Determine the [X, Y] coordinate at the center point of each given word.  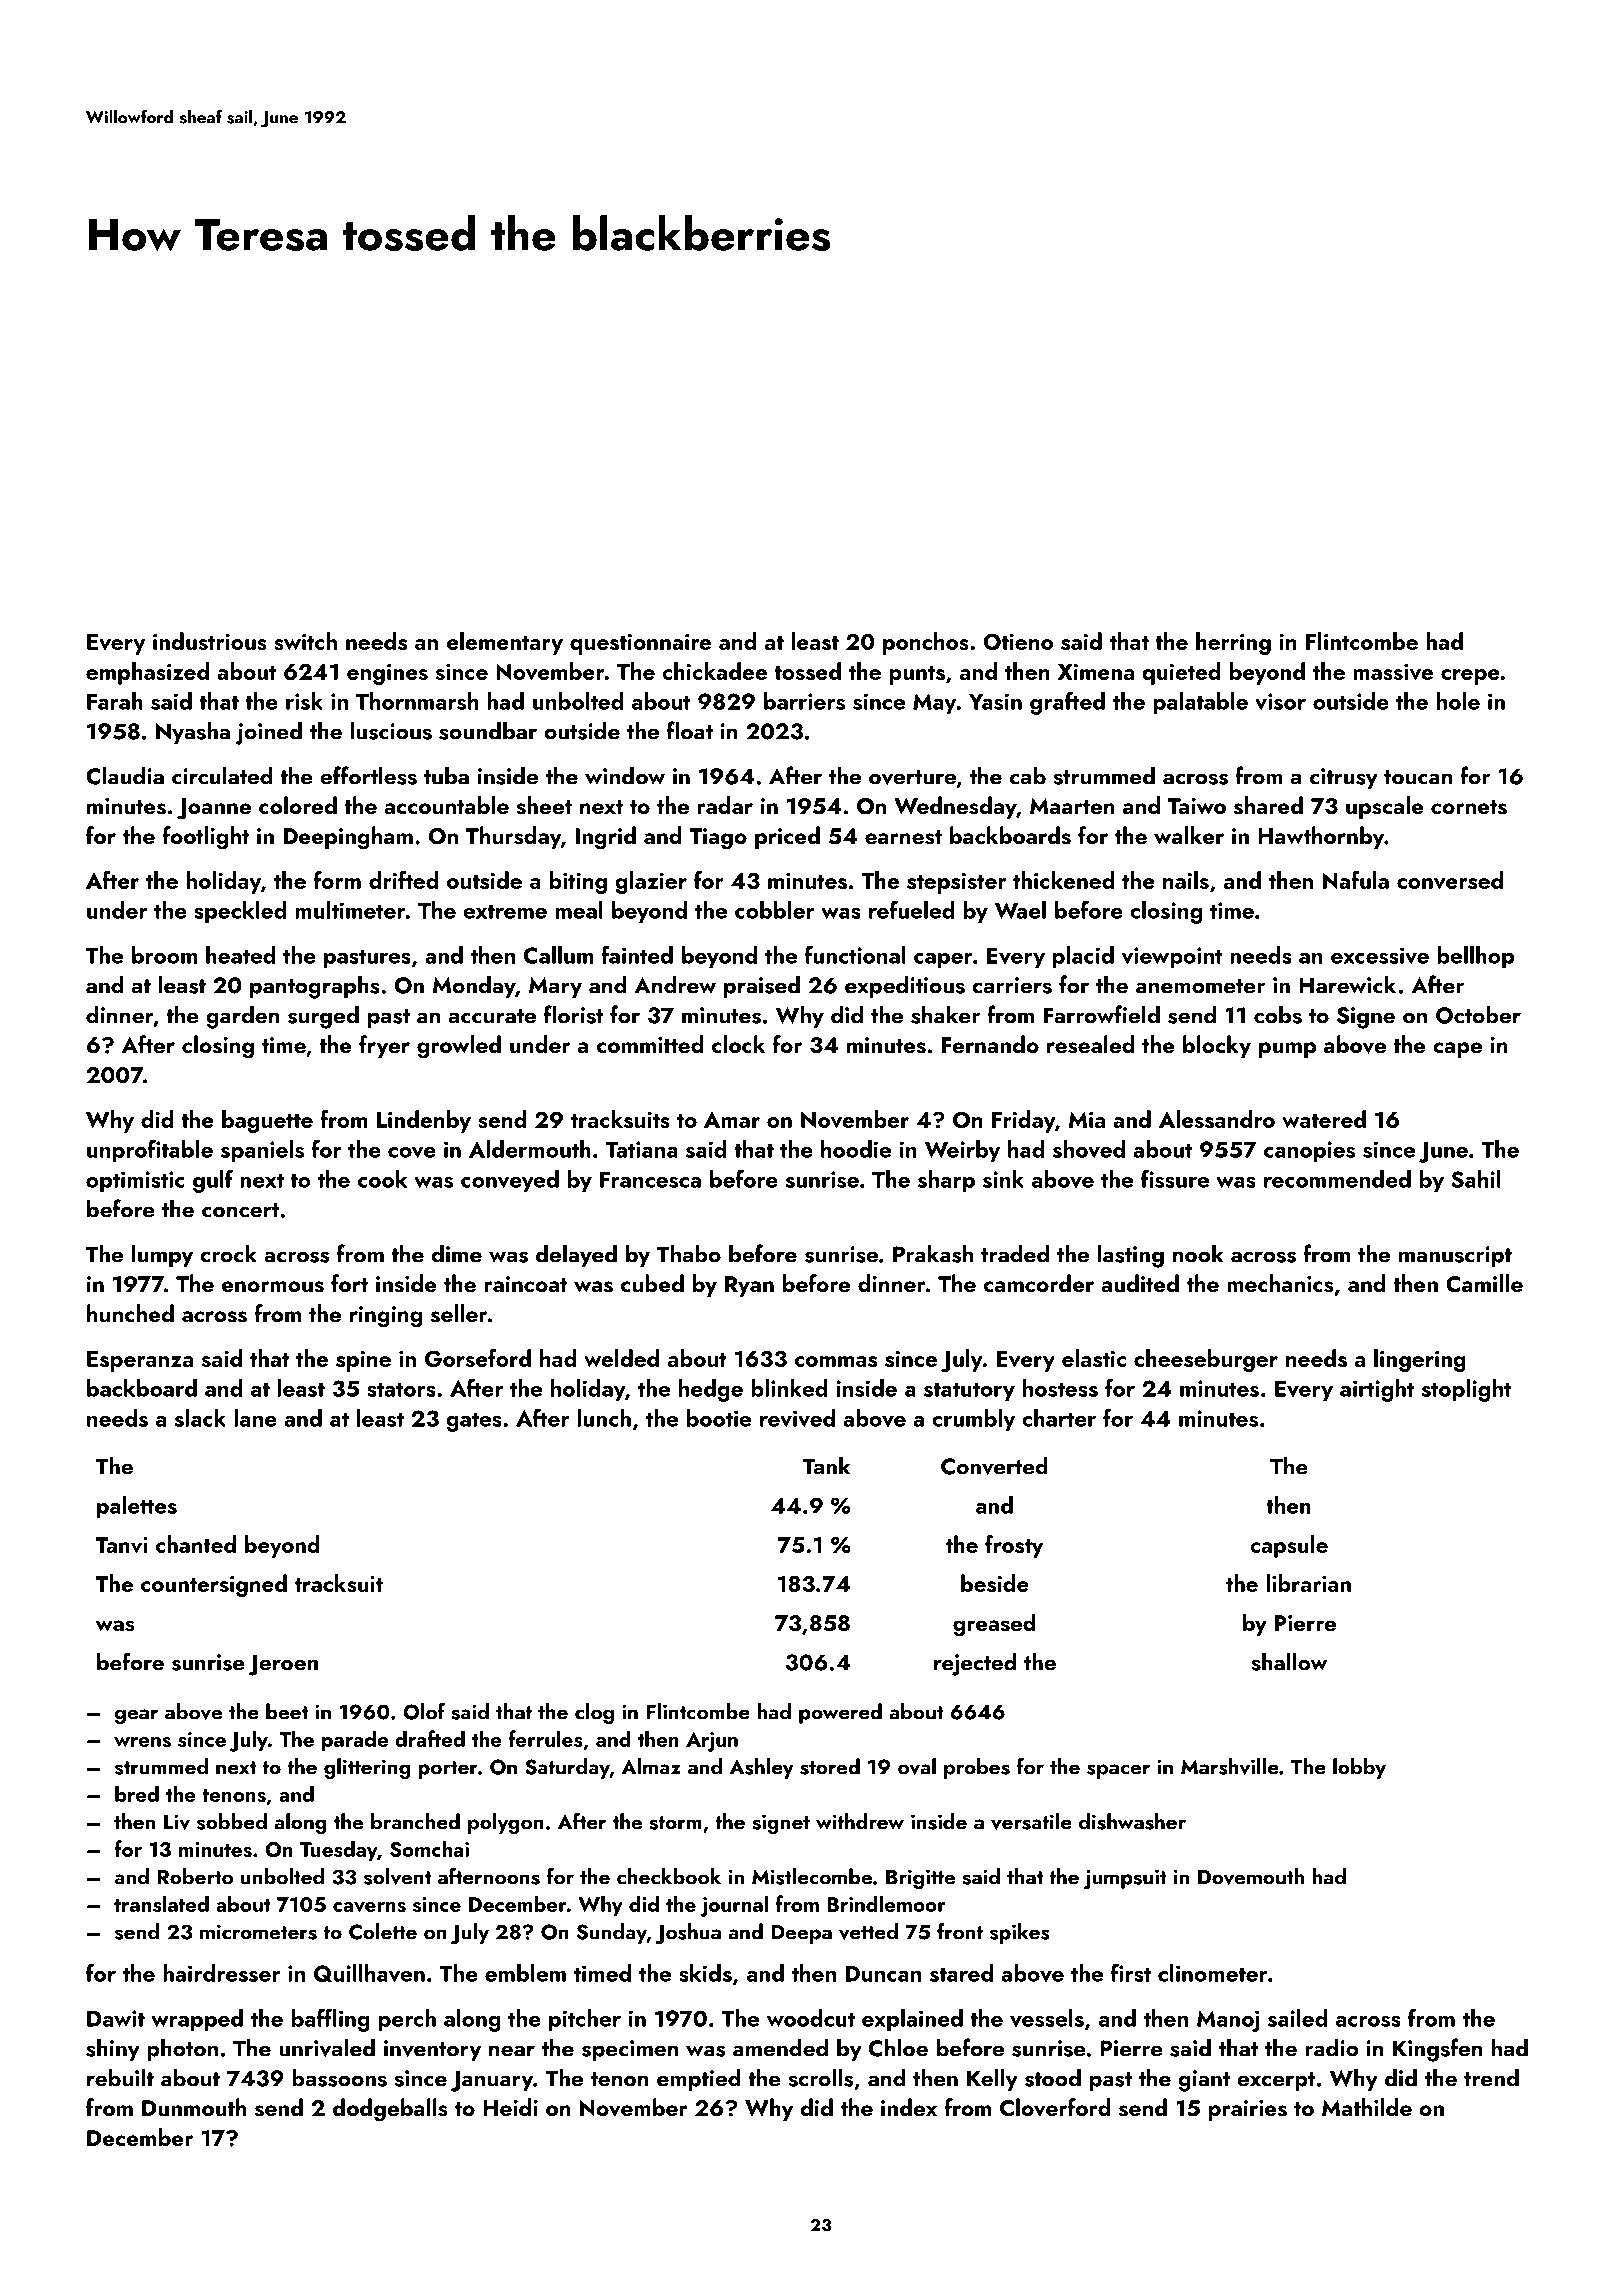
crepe [1470, 677]
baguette [267, 1121]
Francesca [650, 1179]
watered [1324, 1119]
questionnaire [640, 644]
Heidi [510, 2107]
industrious [210, 641]
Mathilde [1367, 2107]
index [909, 2107]
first [1131, 1973]
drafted [430, 1738]
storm [675, 1823]
